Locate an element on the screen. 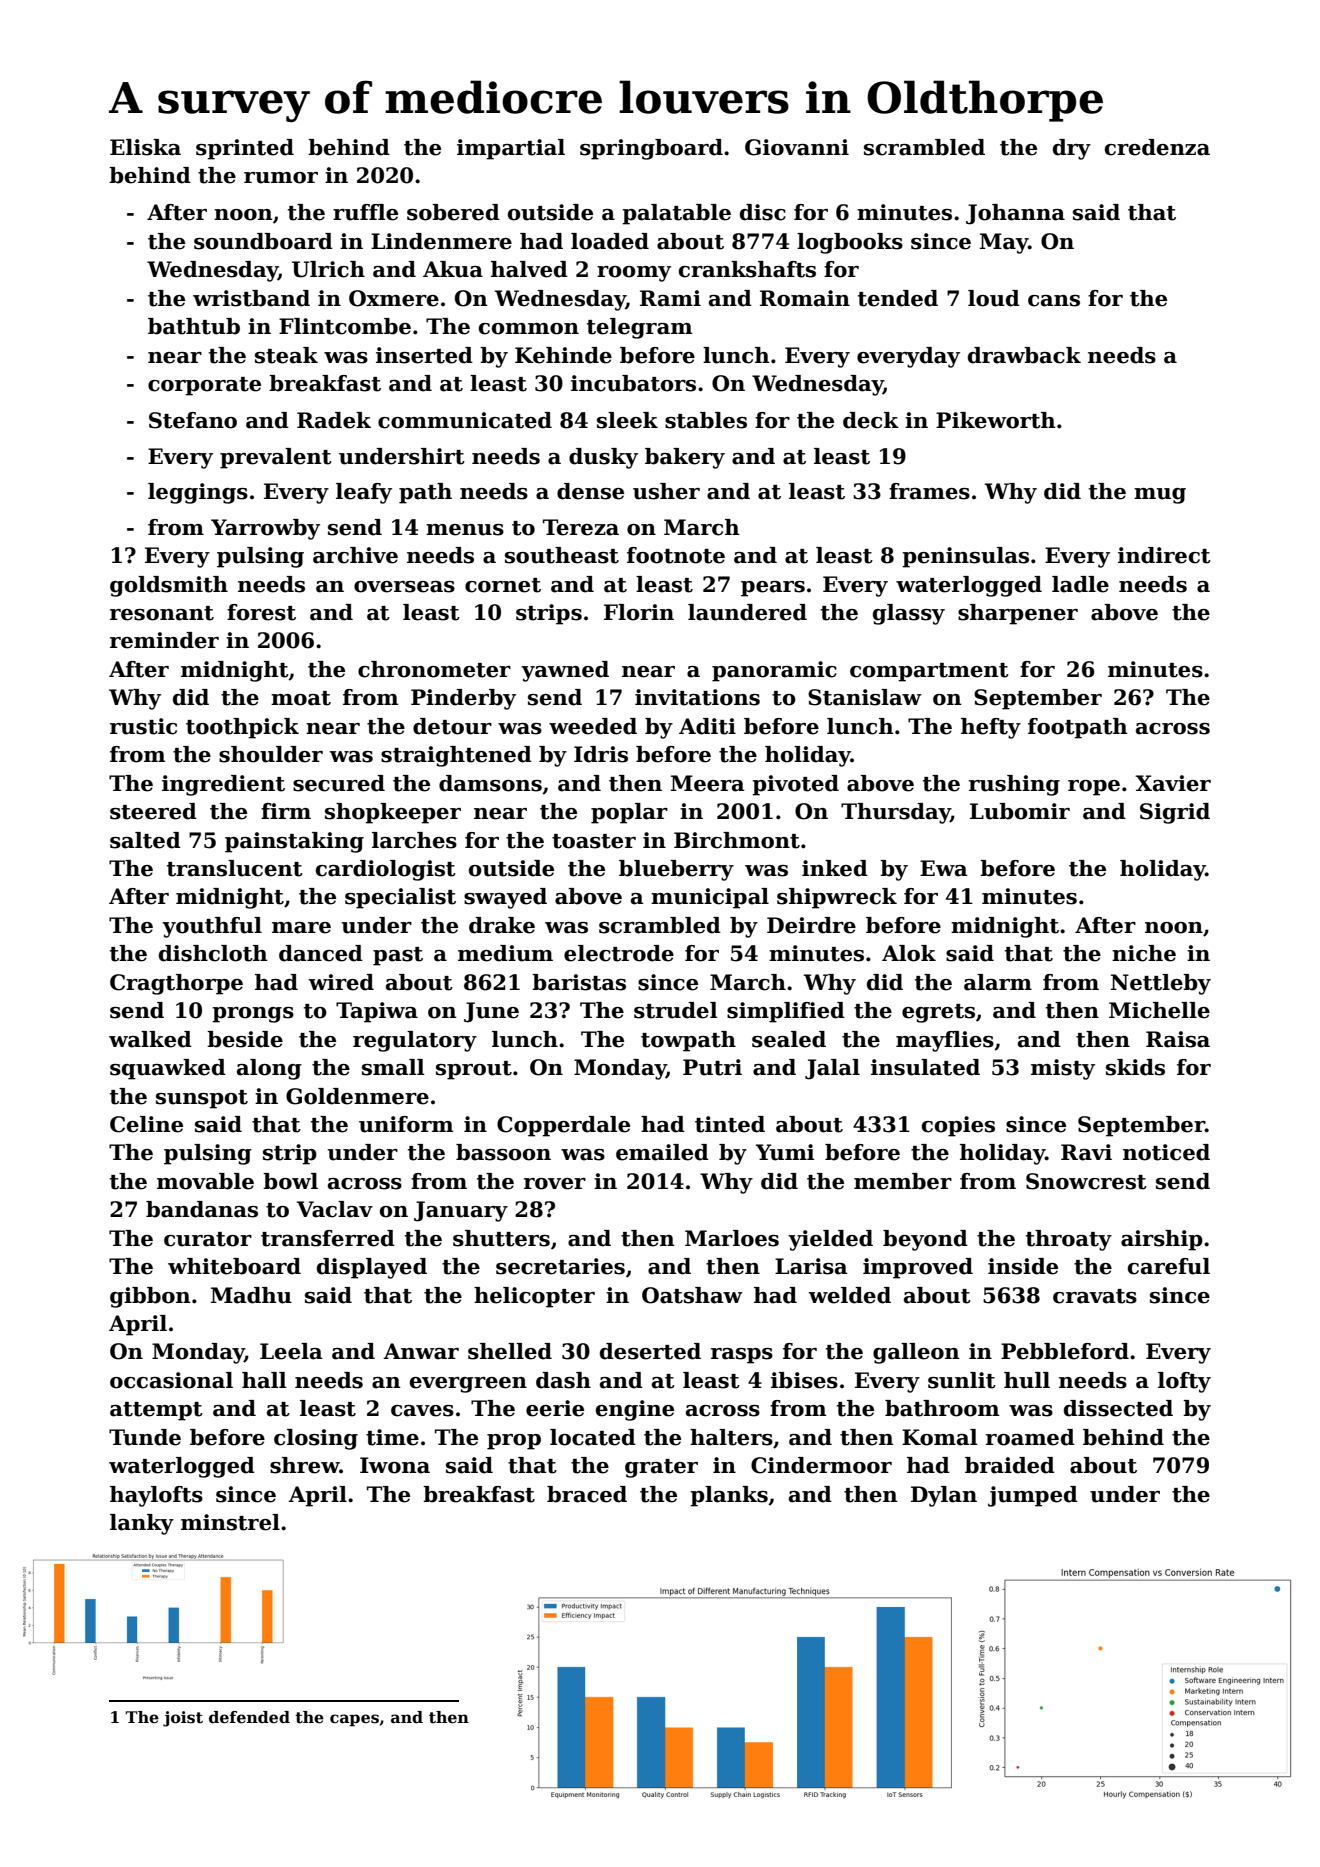 The width and height of the screenshot is (1320, 1867). Giovanni is located at coordinates (797, 147).
